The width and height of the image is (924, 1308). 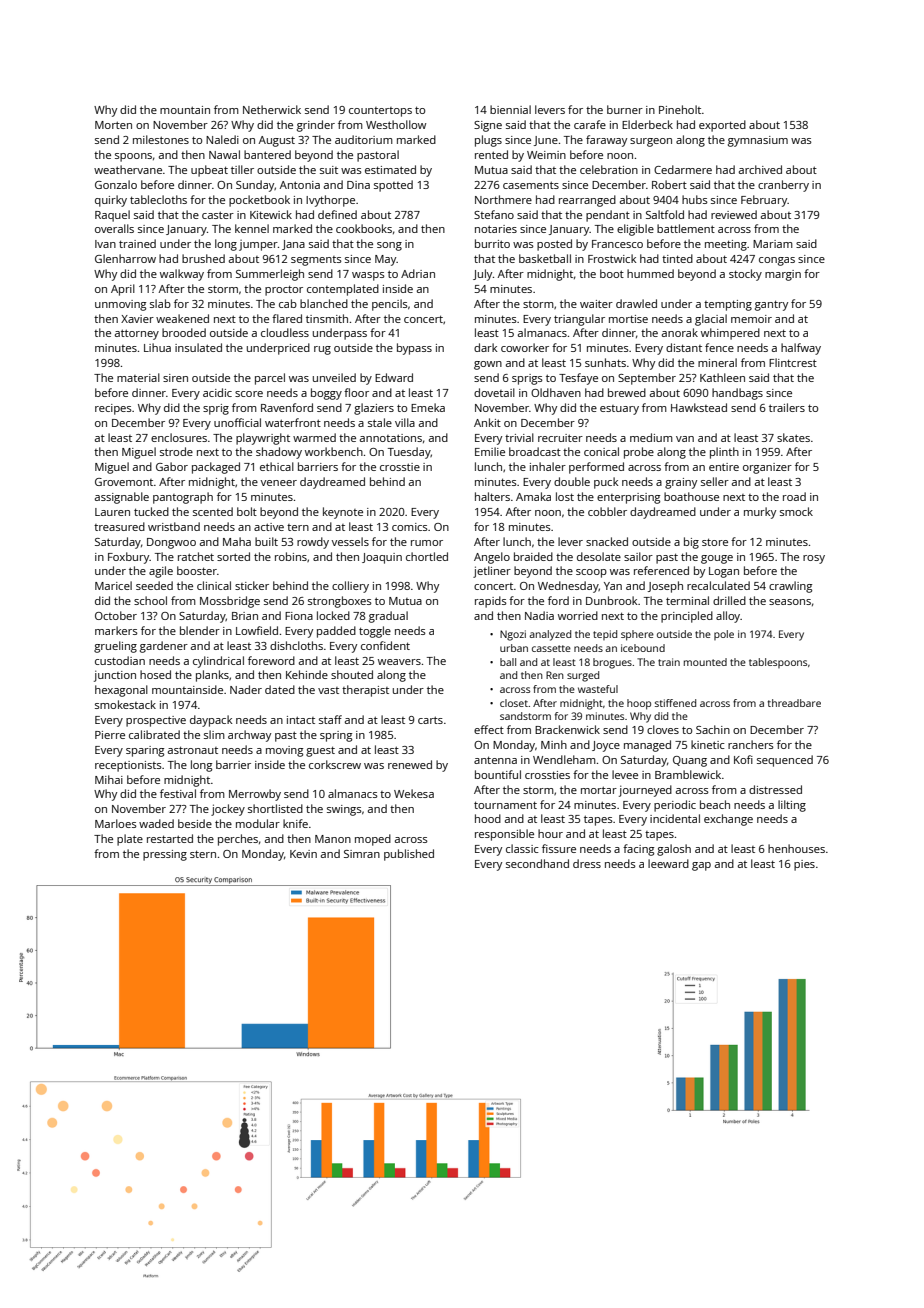 I want to click on secondhand, so click(x=537, y=863).
